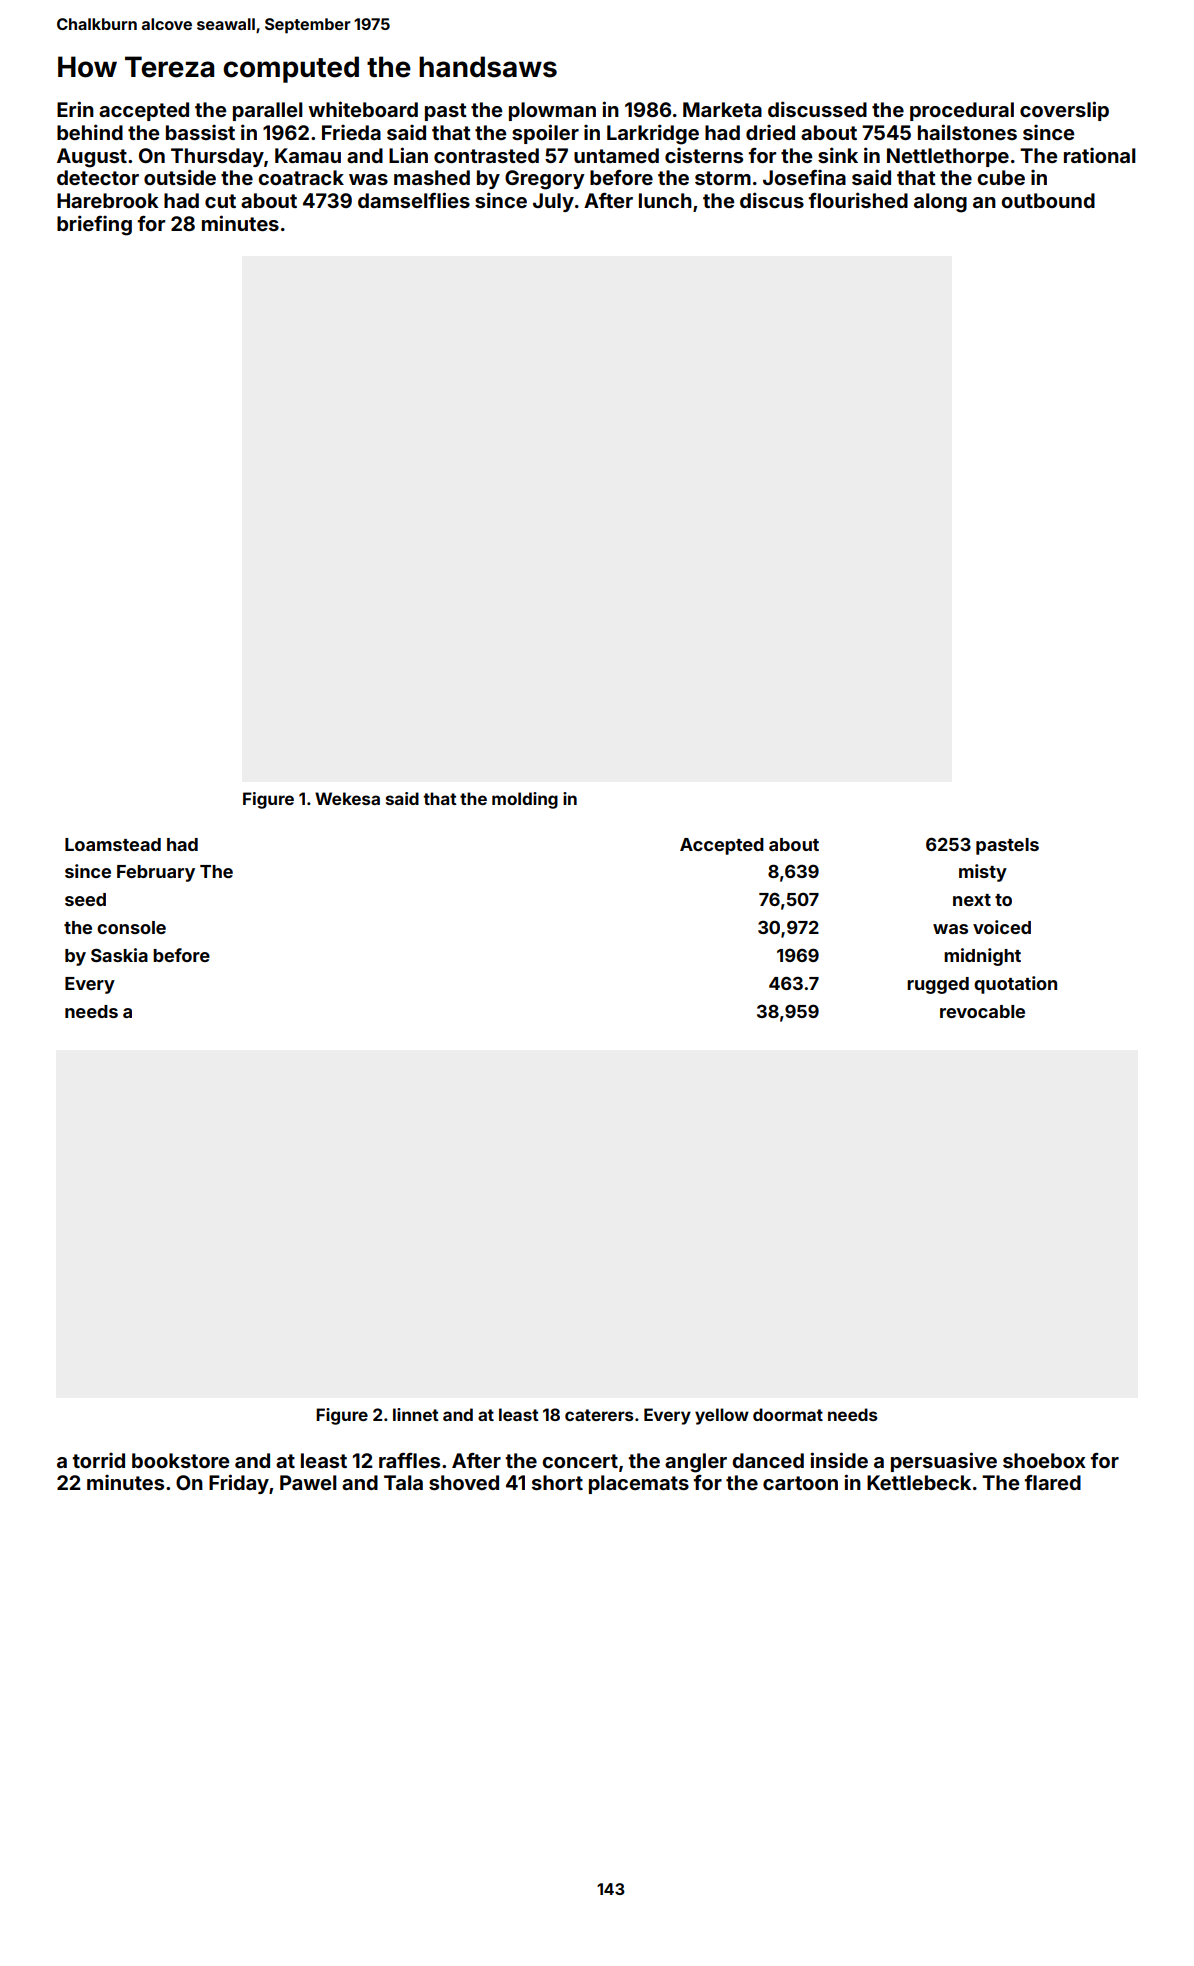 The width and height of the image is (1194, 1966). What do you see at coordinates (1100, 155) in the image?
I see `rational` at bounding box center [1100, 155].
